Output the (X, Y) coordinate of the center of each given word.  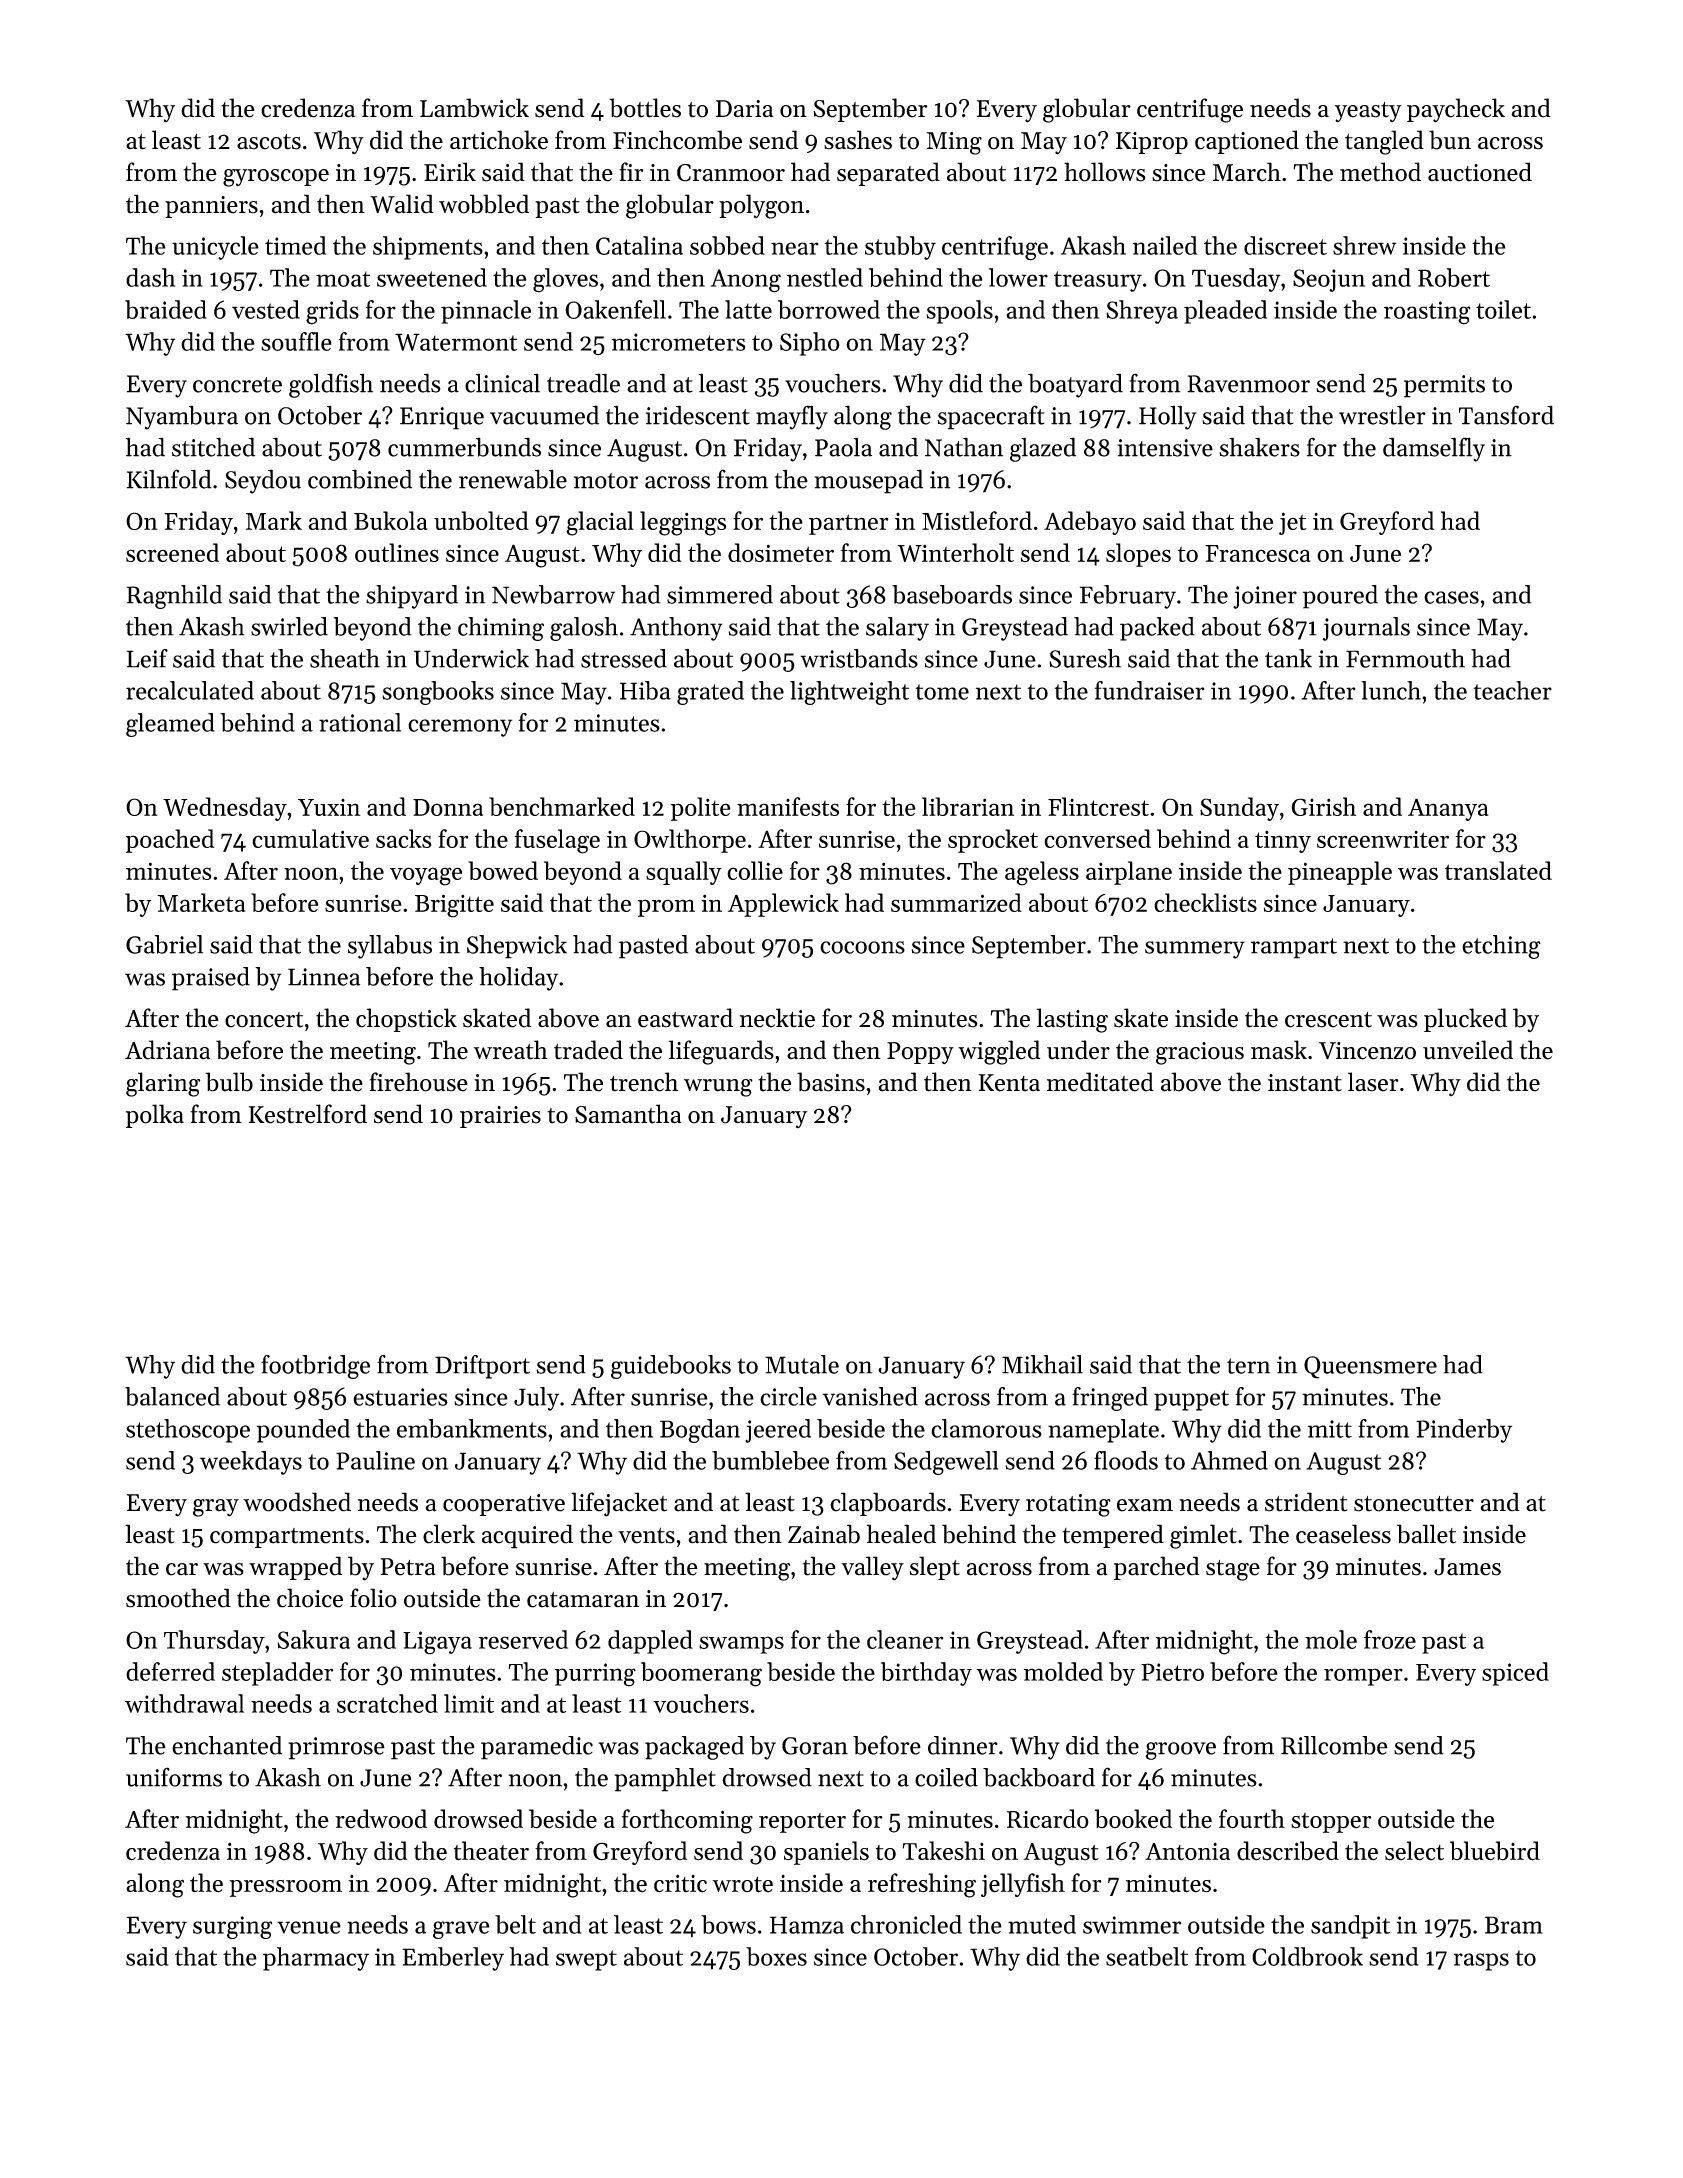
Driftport (482, 1367)
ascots (269, 142)
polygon (761, 206)
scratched (387, 1703)
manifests (788, 806)
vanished (870, 1396)
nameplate (1103, 1431)
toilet (1503, 309)
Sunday (1239, 809)
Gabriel (164, 944)
